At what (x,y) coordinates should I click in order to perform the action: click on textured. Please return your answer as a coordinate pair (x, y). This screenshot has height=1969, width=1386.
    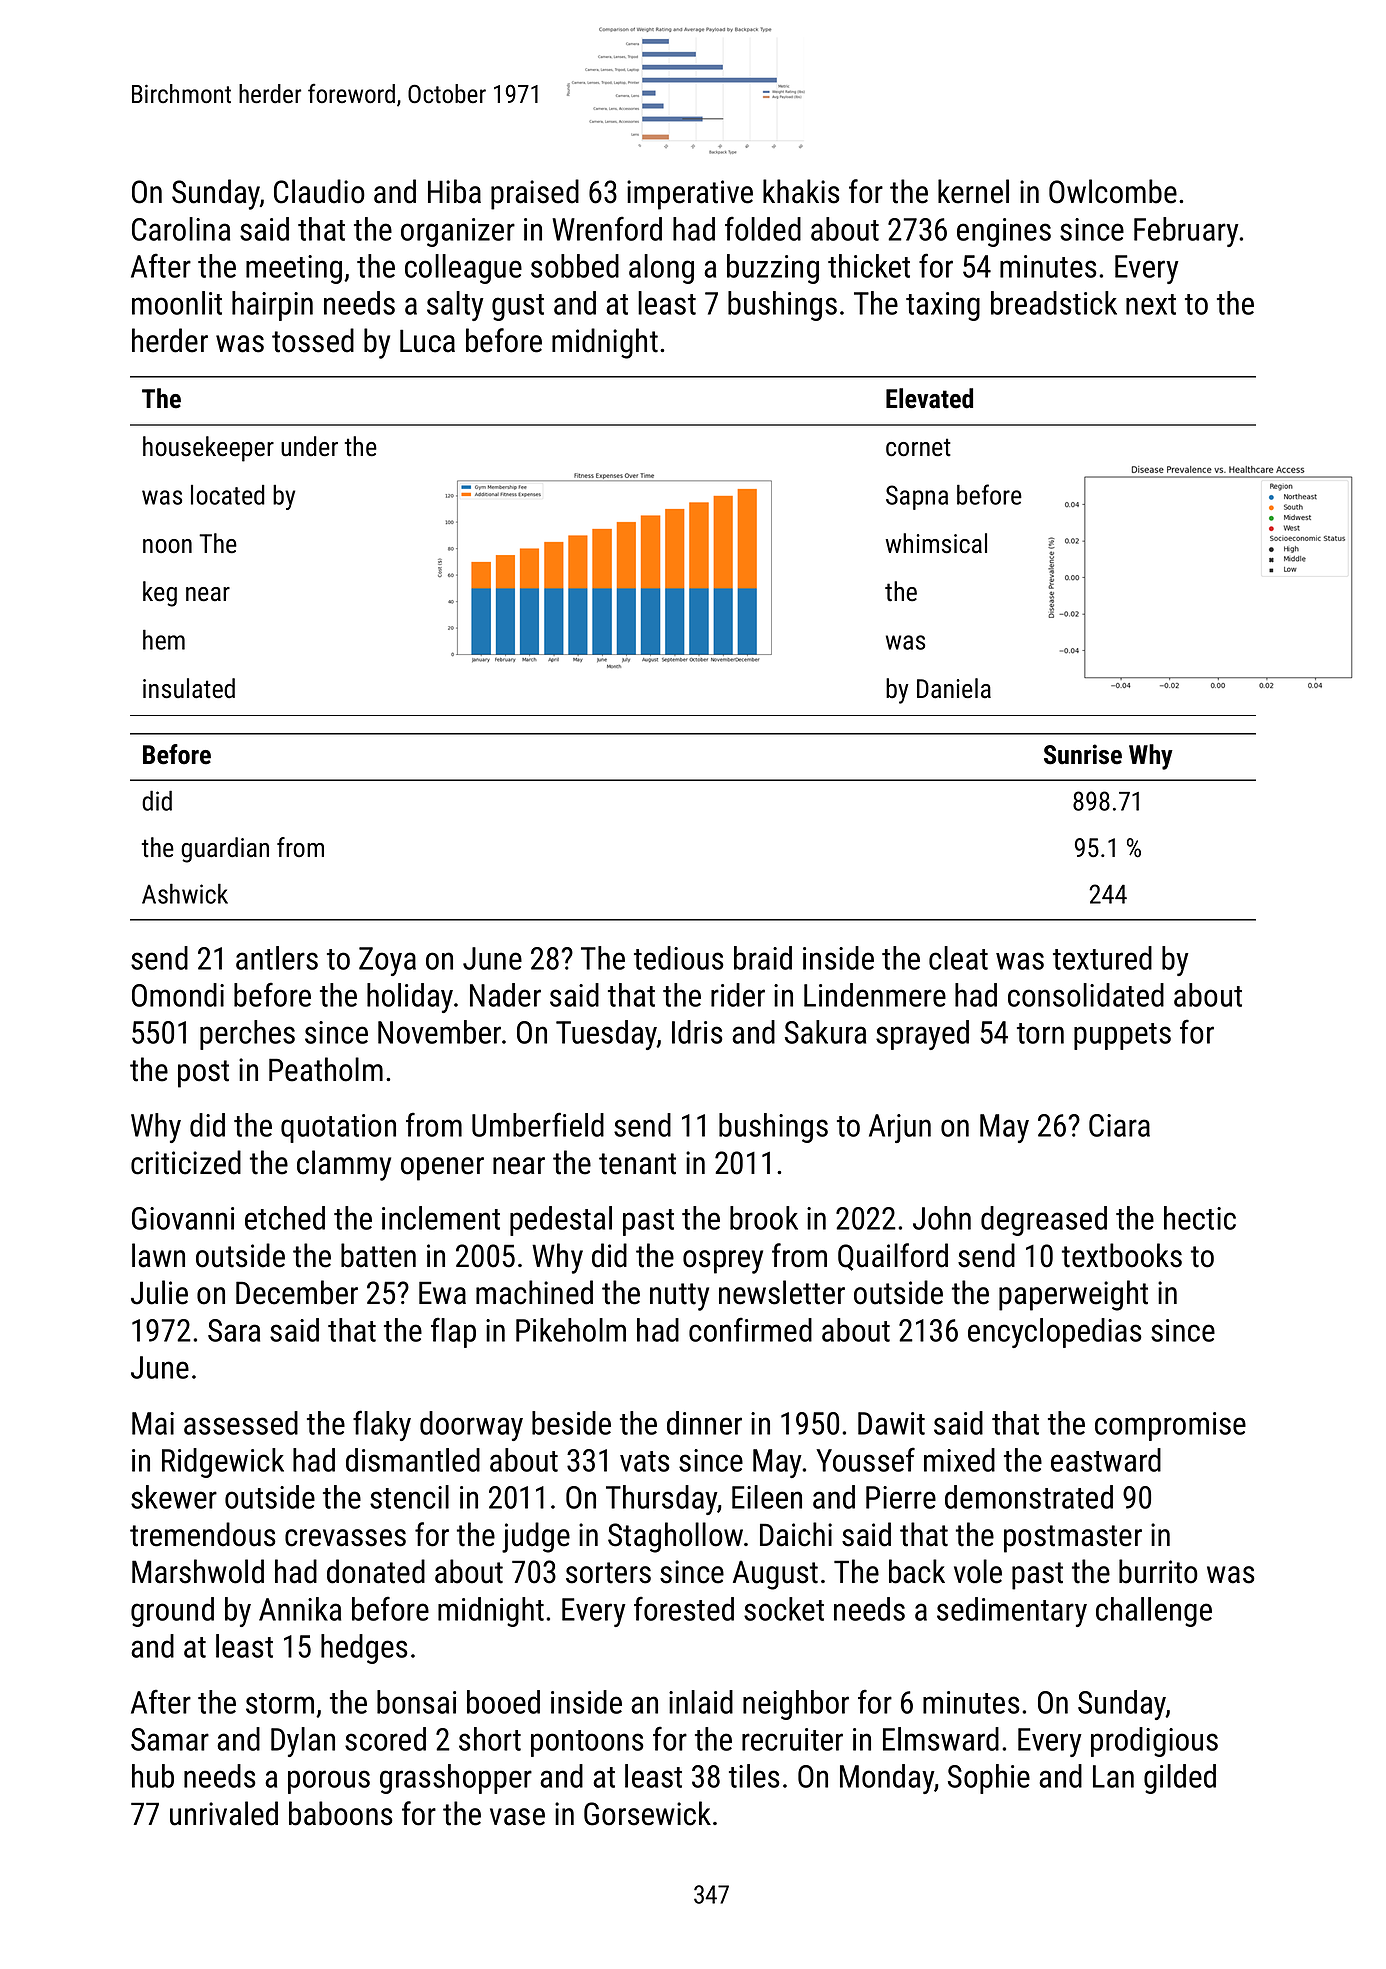
    Looking at the image, I should click on (1102, 958).
